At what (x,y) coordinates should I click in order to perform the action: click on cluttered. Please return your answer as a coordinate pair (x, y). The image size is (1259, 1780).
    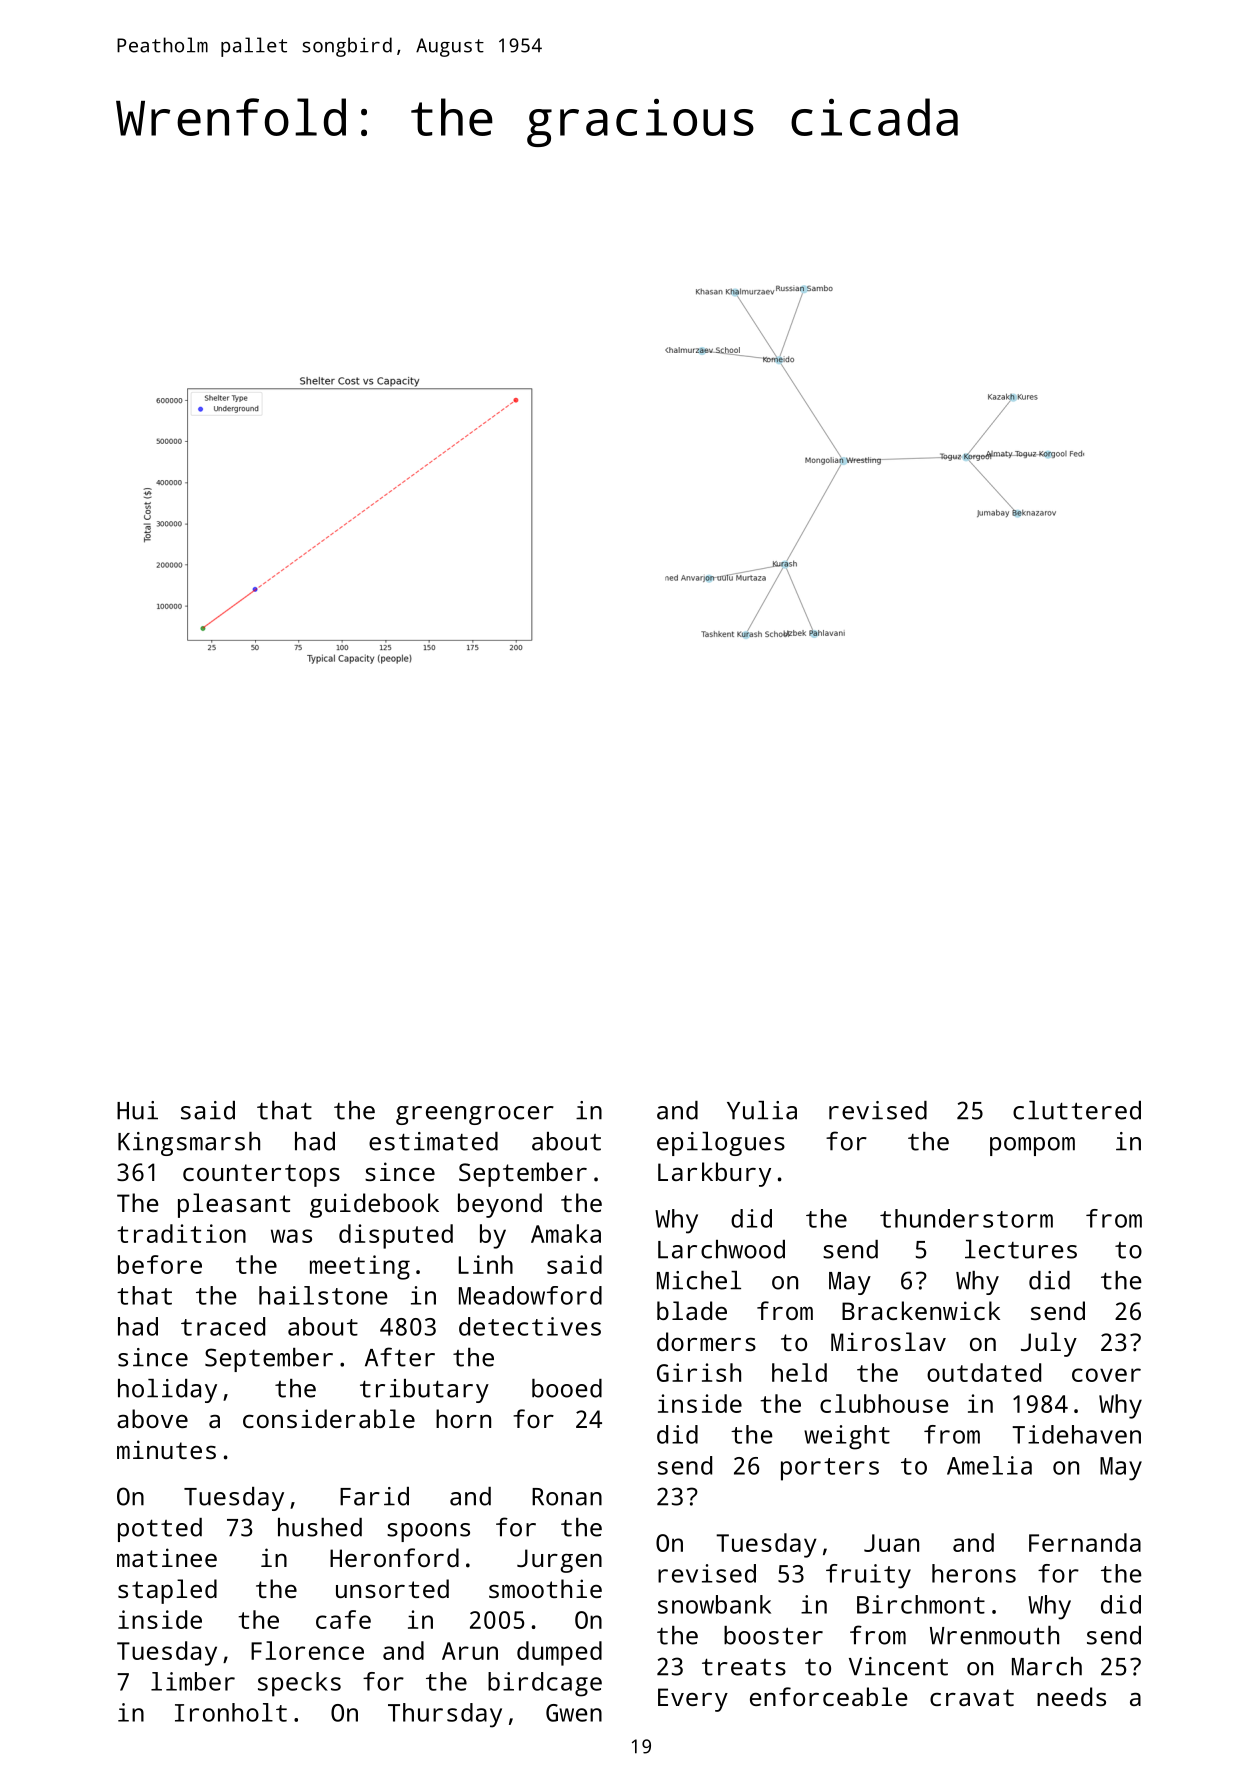
    Looking at the image, I should click on (1077, 1110).
